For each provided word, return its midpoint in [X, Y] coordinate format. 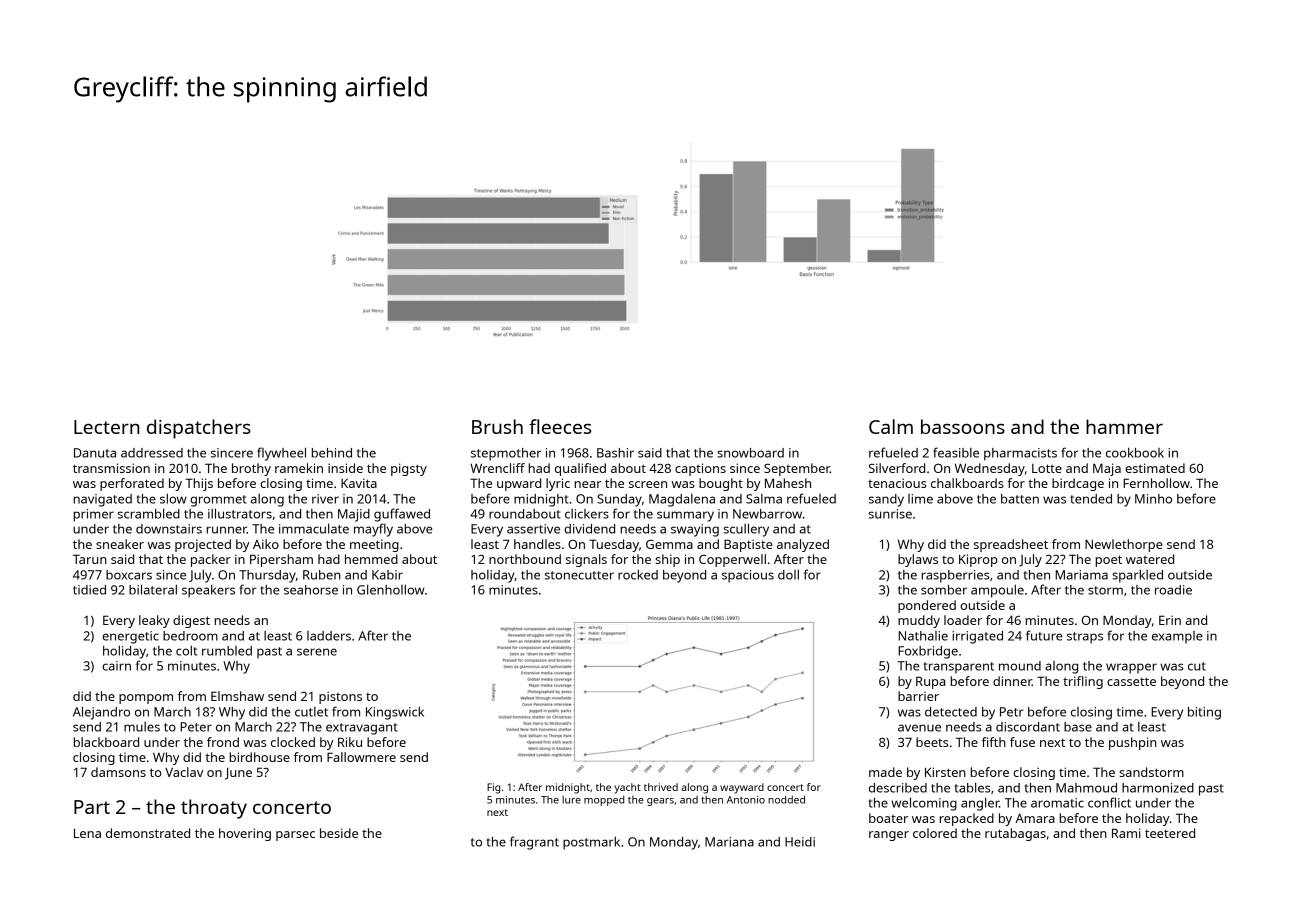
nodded [786, 799]
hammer [1124, 426]
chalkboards [967, 483]
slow [173, 498]
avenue [919, 728]
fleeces [560, 426]
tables [972, 787]
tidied [89, 590]
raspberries [955, 576]
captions [700, 469]
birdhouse [259, 757]
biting [1204, 713]
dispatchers [199, 429]
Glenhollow [391, 589]
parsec [295, 836]
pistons [340, 697]
